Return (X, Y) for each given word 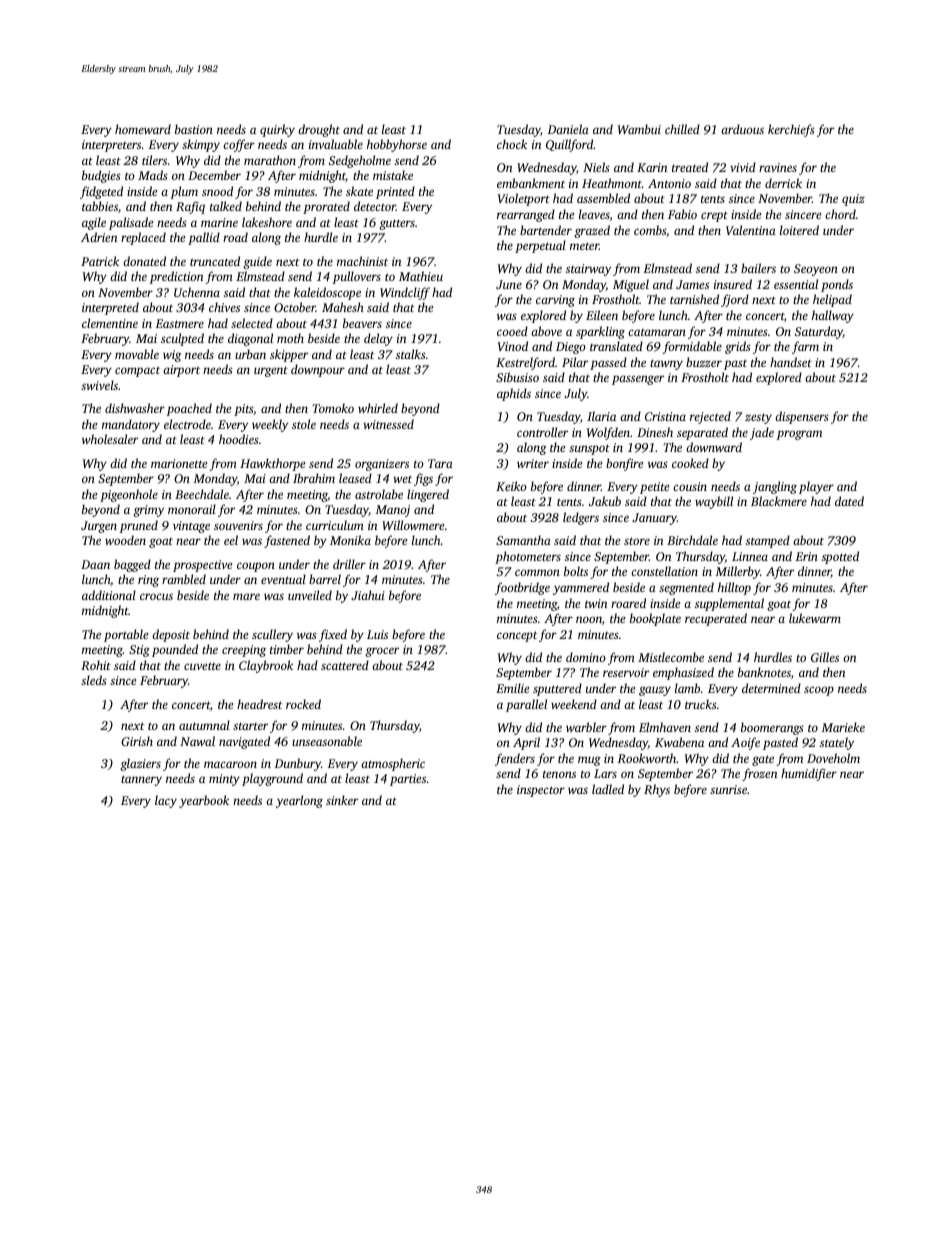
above (546, 331)
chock (512, 144)
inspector (541, 791)
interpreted (110, 308)
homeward (143, 129)
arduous (742, 129)
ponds (837, 285)
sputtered (557, 689)
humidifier (809, 774)
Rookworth (647, 758)
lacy (166, 801)
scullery (272, 635)
